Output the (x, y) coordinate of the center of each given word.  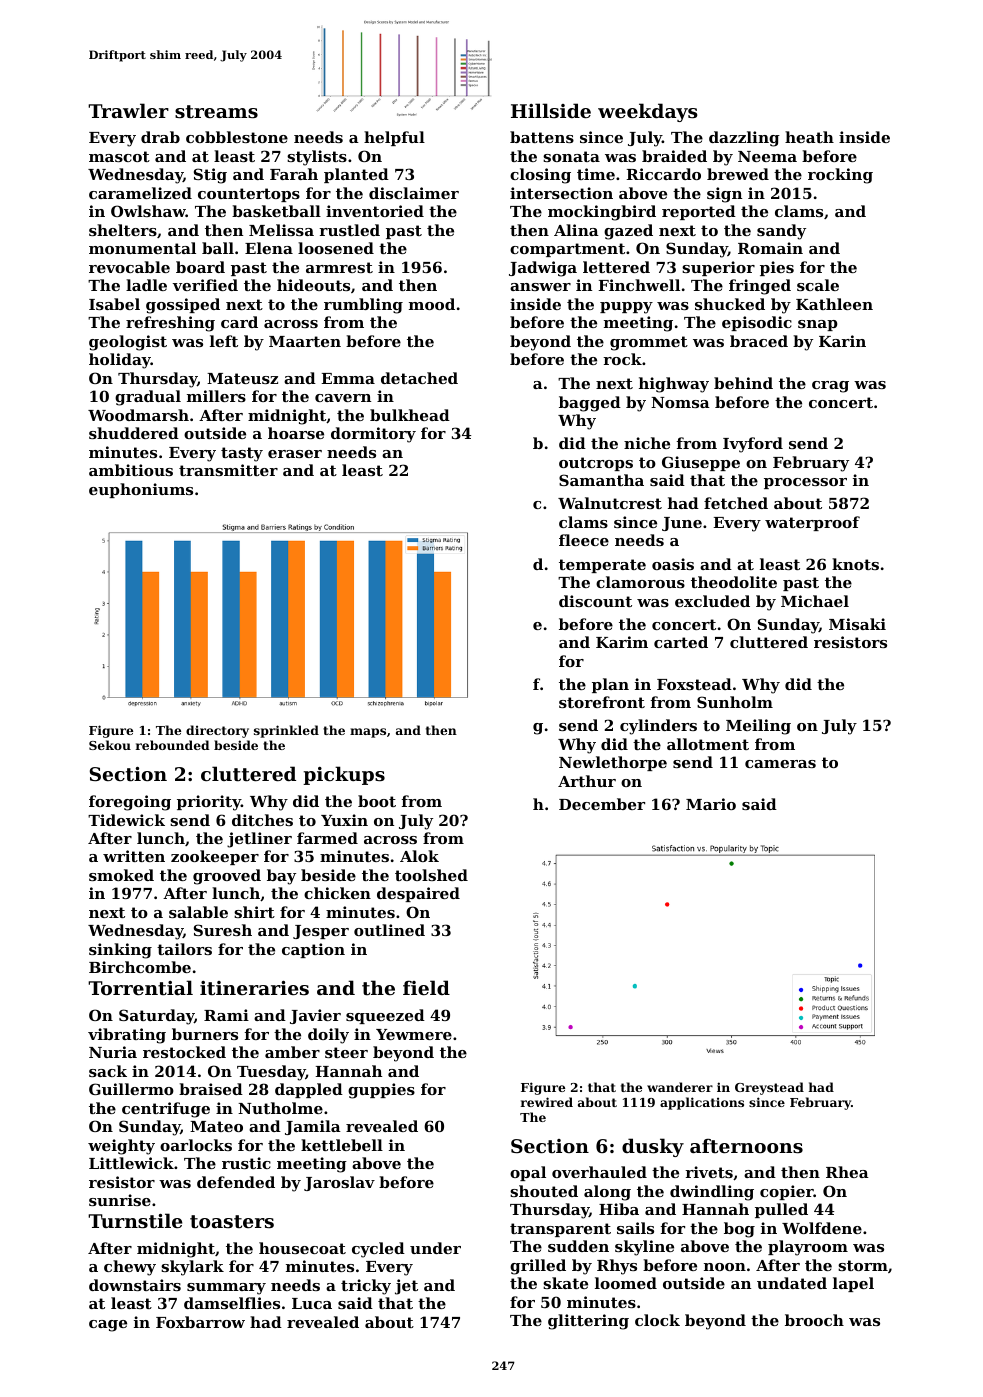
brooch (814, 1320)
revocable (129, 267)
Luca (312, 1303)
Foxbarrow (200, 1322)
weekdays (648, 112)
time (596, 174)
